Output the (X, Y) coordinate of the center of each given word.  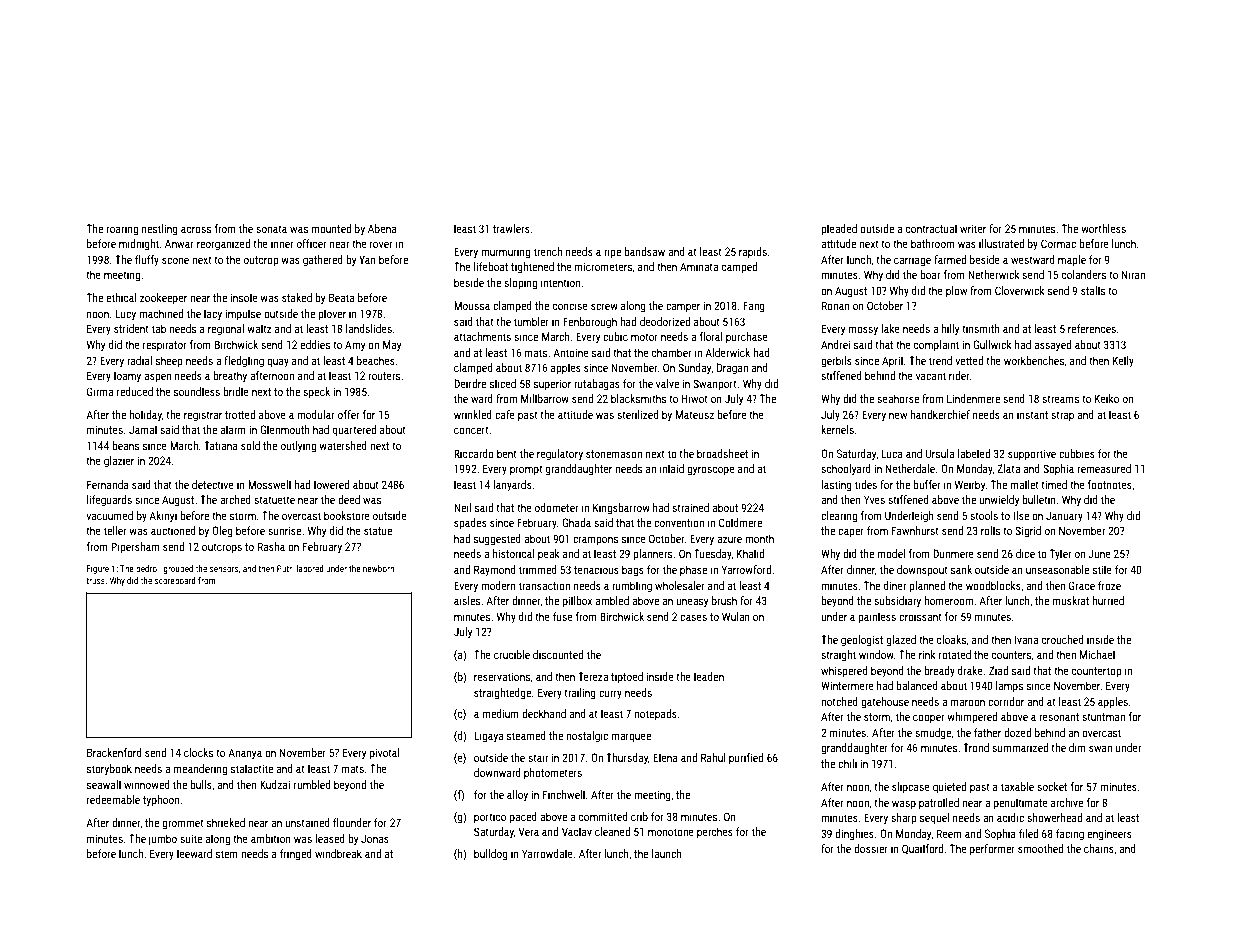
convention (679, 522)
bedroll (148, 568)
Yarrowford (746, 569)
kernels (837, 429)
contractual (931, 228)
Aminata (699, 266)
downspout (922, 571)
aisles (467, 600)
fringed (296, 855)
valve (667, 383)
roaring (122, 230)
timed (1054, 484)
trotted (240, 414)
